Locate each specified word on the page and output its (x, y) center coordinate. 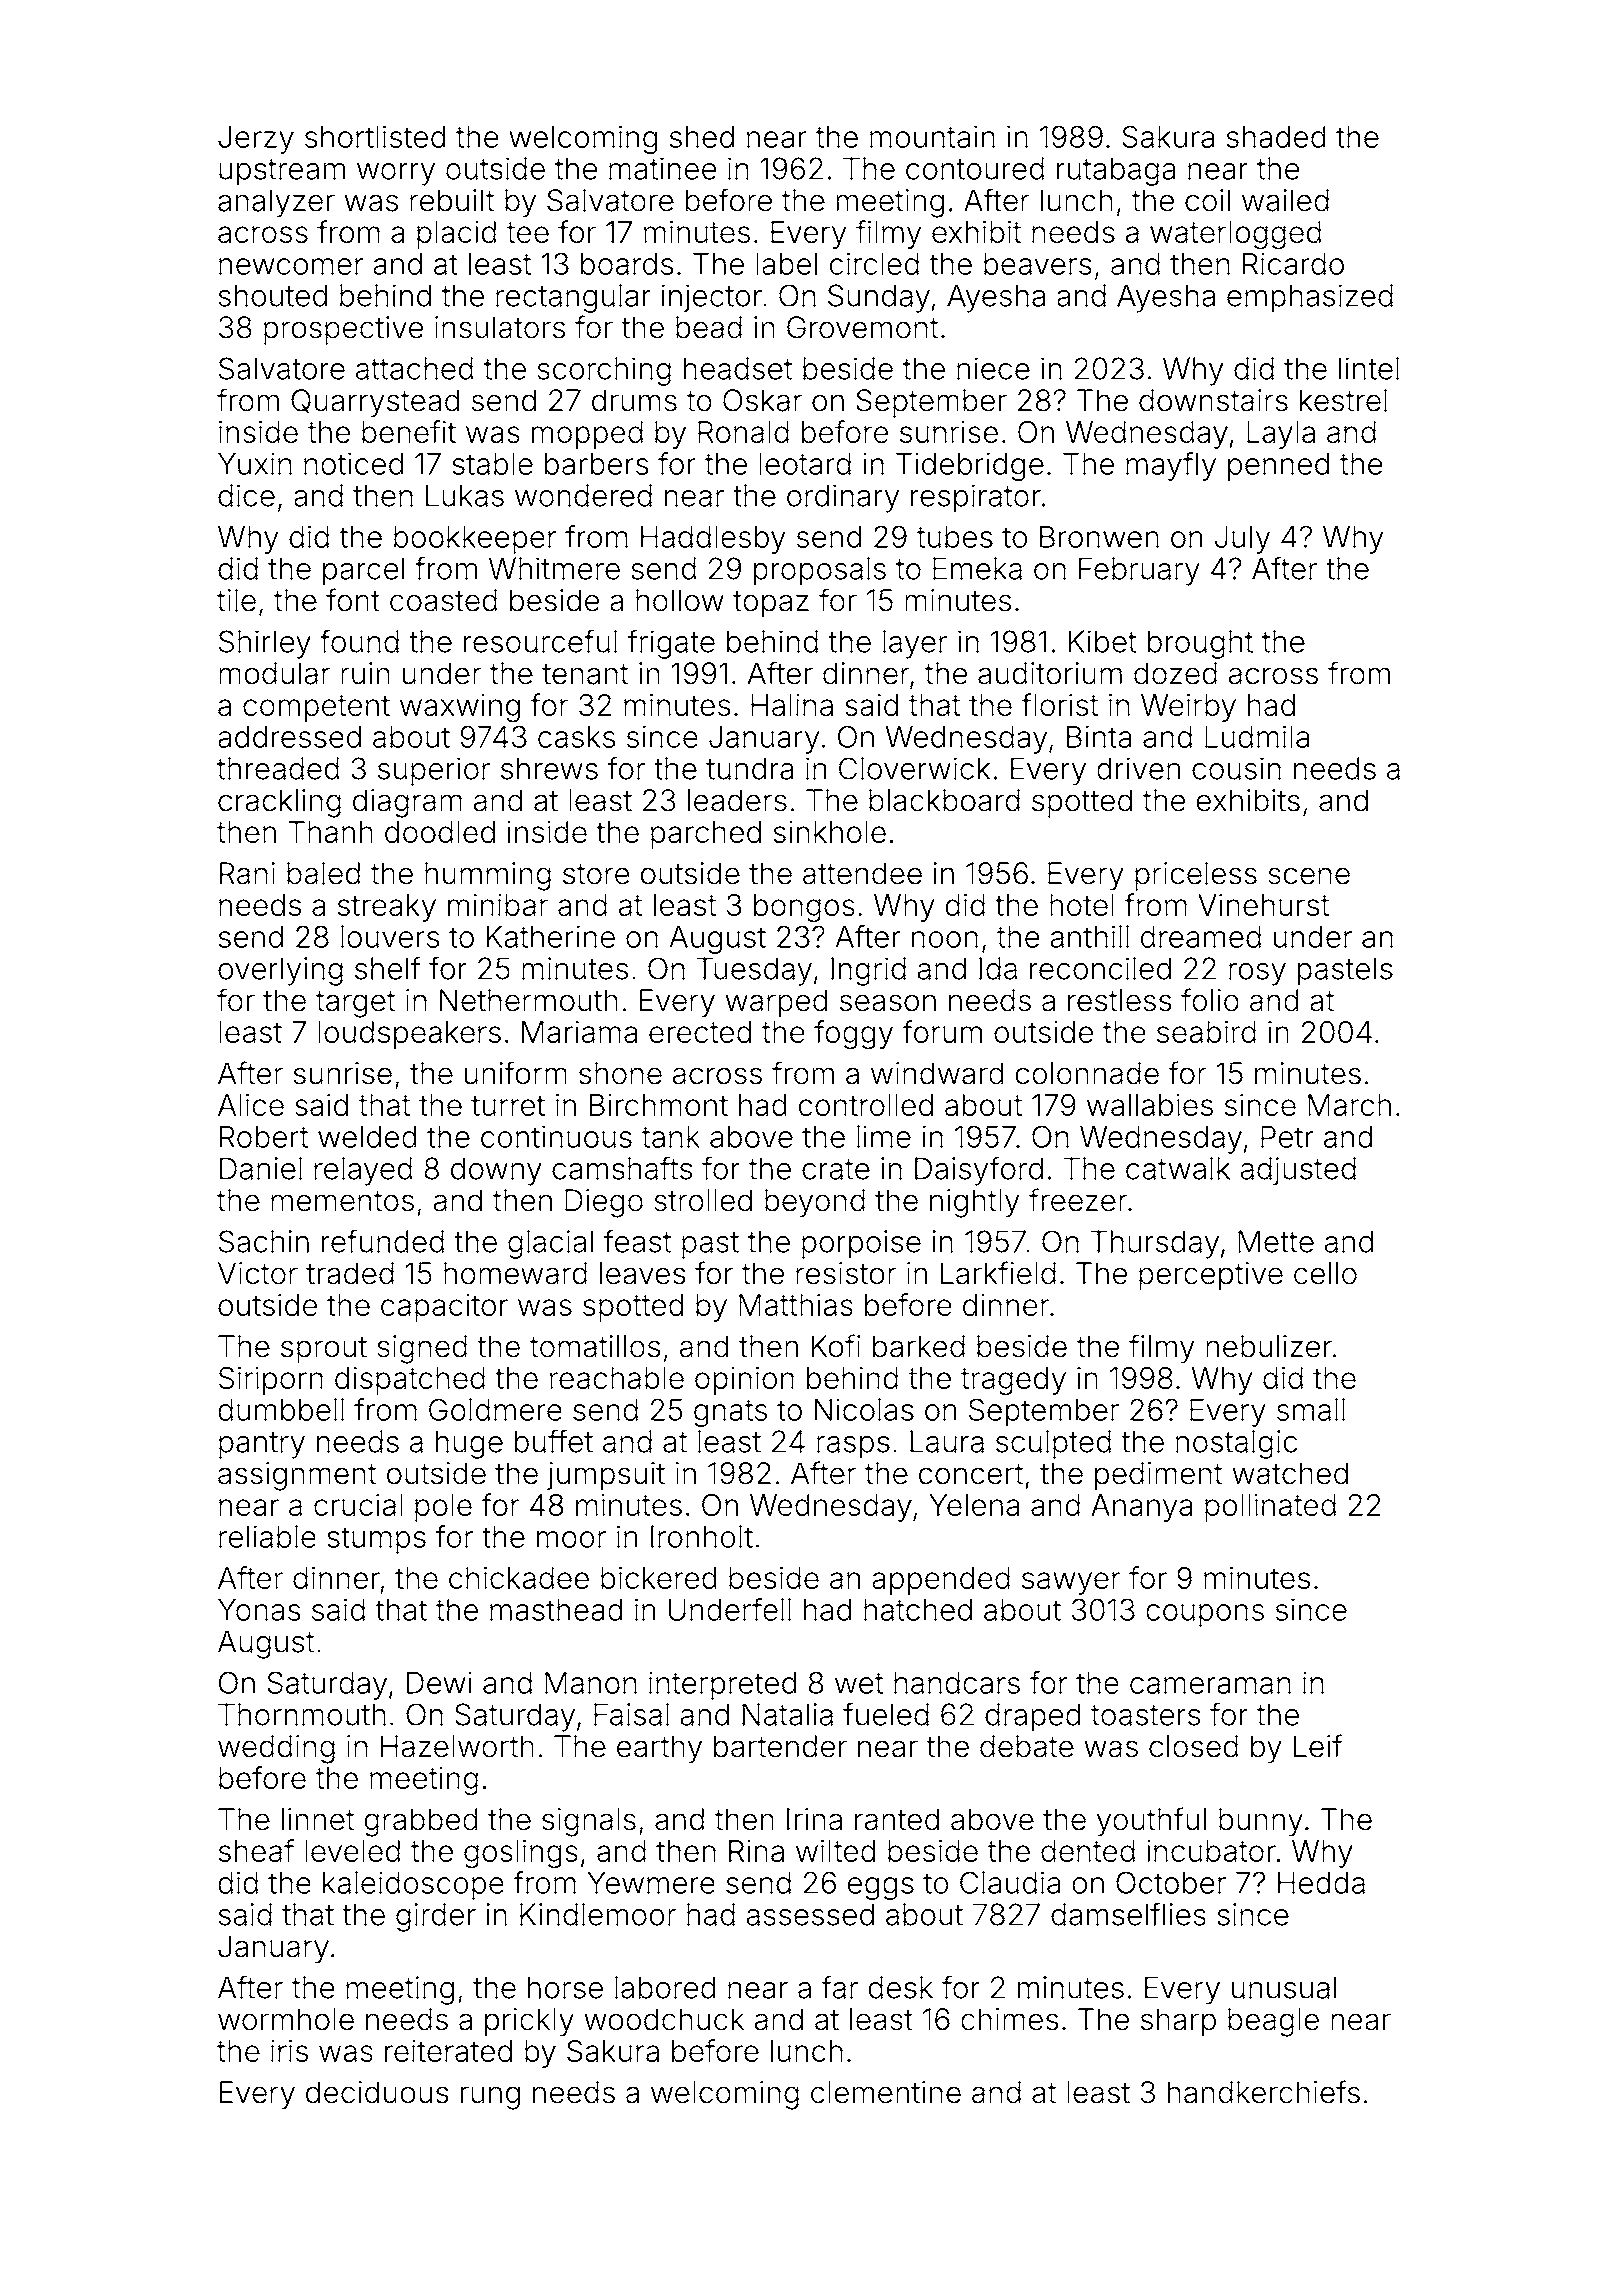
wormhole (286, 2019)
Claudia (1010, 1882)
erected (700, 1032)
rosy (1257, 974)
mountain (932, 136)
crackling (279, 803)
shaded (1275, 137)
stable (492, 464)
